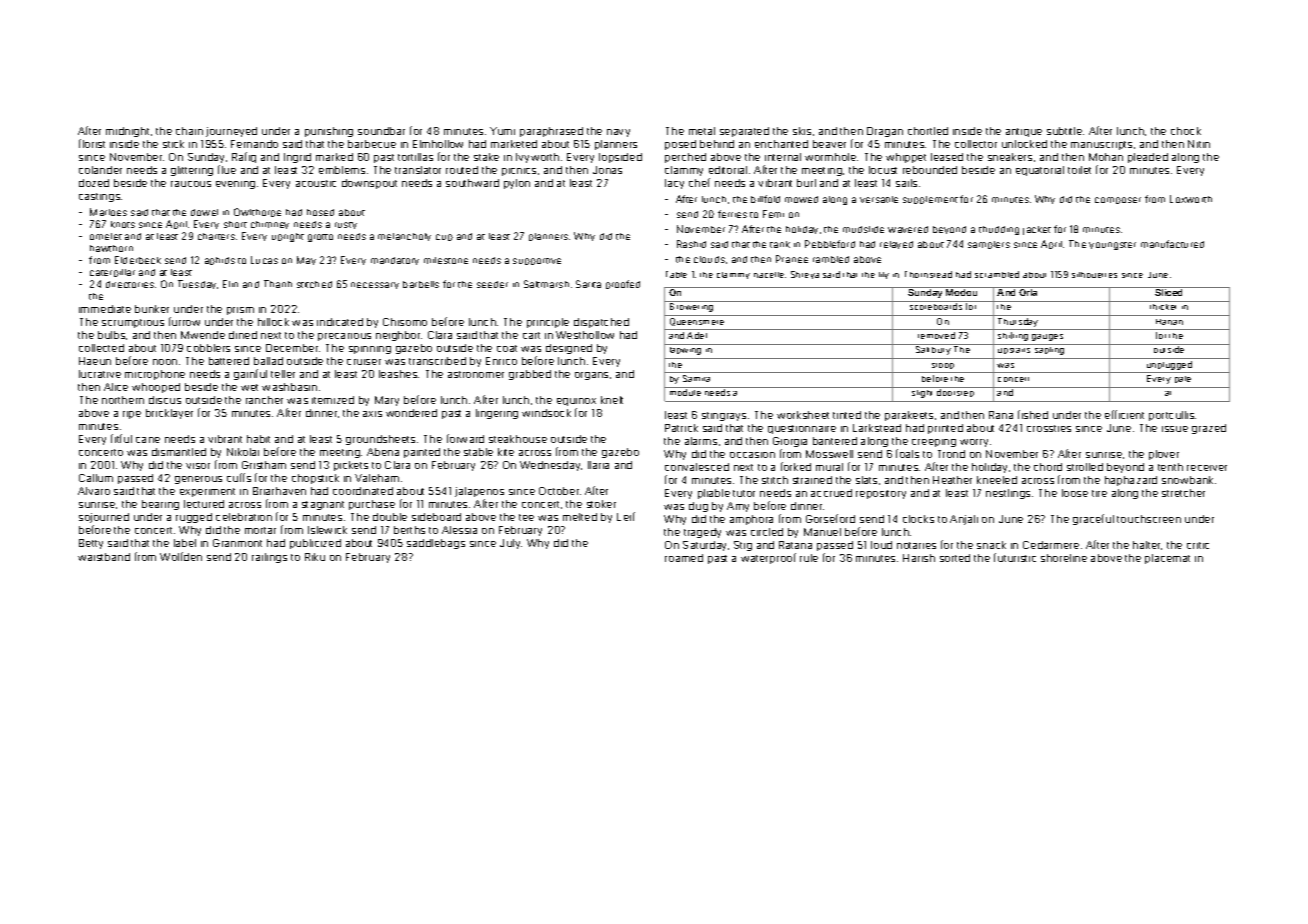  What do you see at coordinates (91, 544) in the screenshot?
I see `Betty` at bounding box center [91, 544].
